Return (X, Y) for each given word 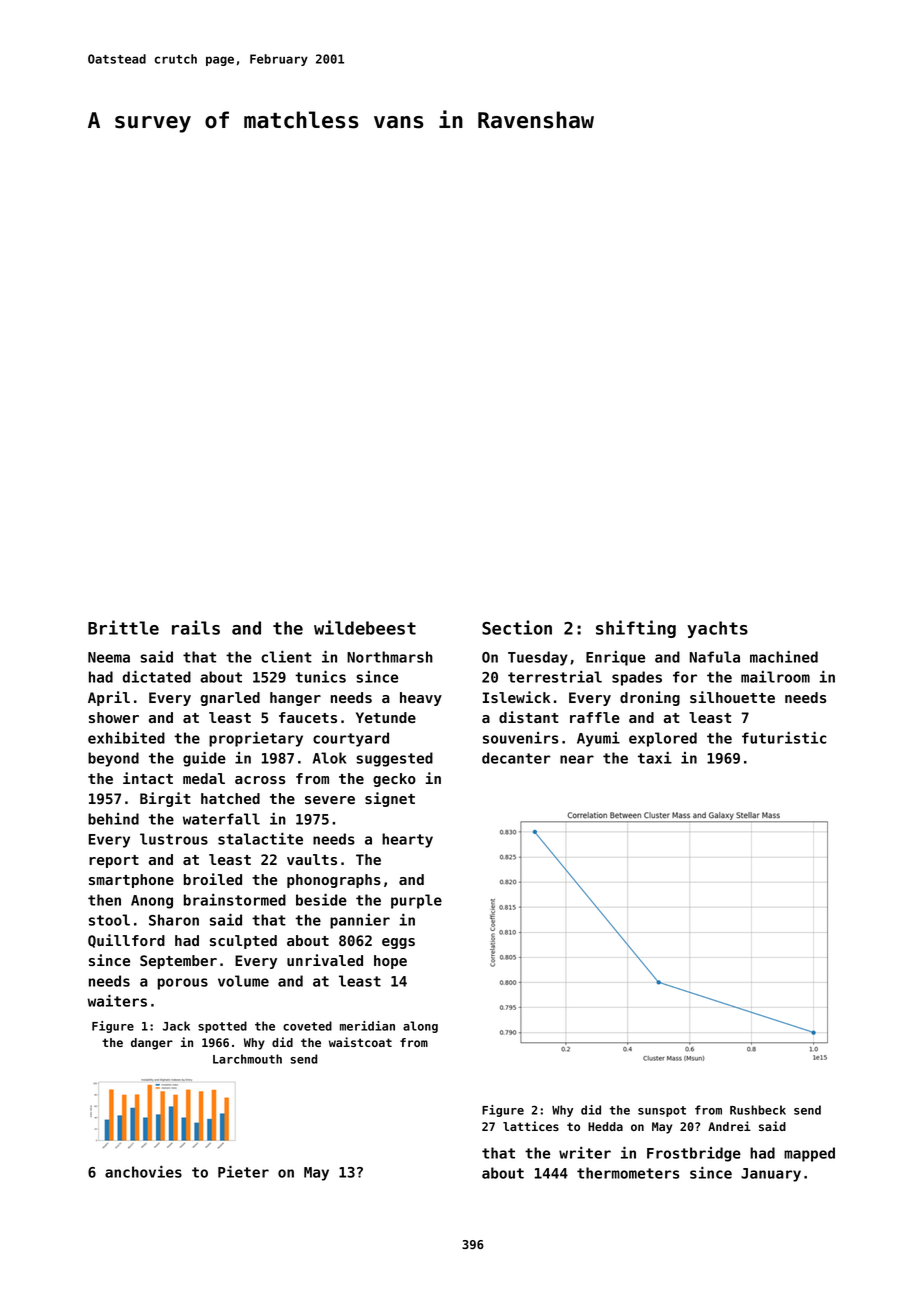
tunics (320, 677)
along (420, 1027)
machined (784, 657)
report (114, 861)
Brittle (123, 627)
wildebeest (365, 627)
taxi (655, 758)
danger (152, 1044)
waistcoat (360, 1042)
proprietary (256, 739)
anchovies (143, 1172)
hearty (407, 840)
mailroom (775, 677)
